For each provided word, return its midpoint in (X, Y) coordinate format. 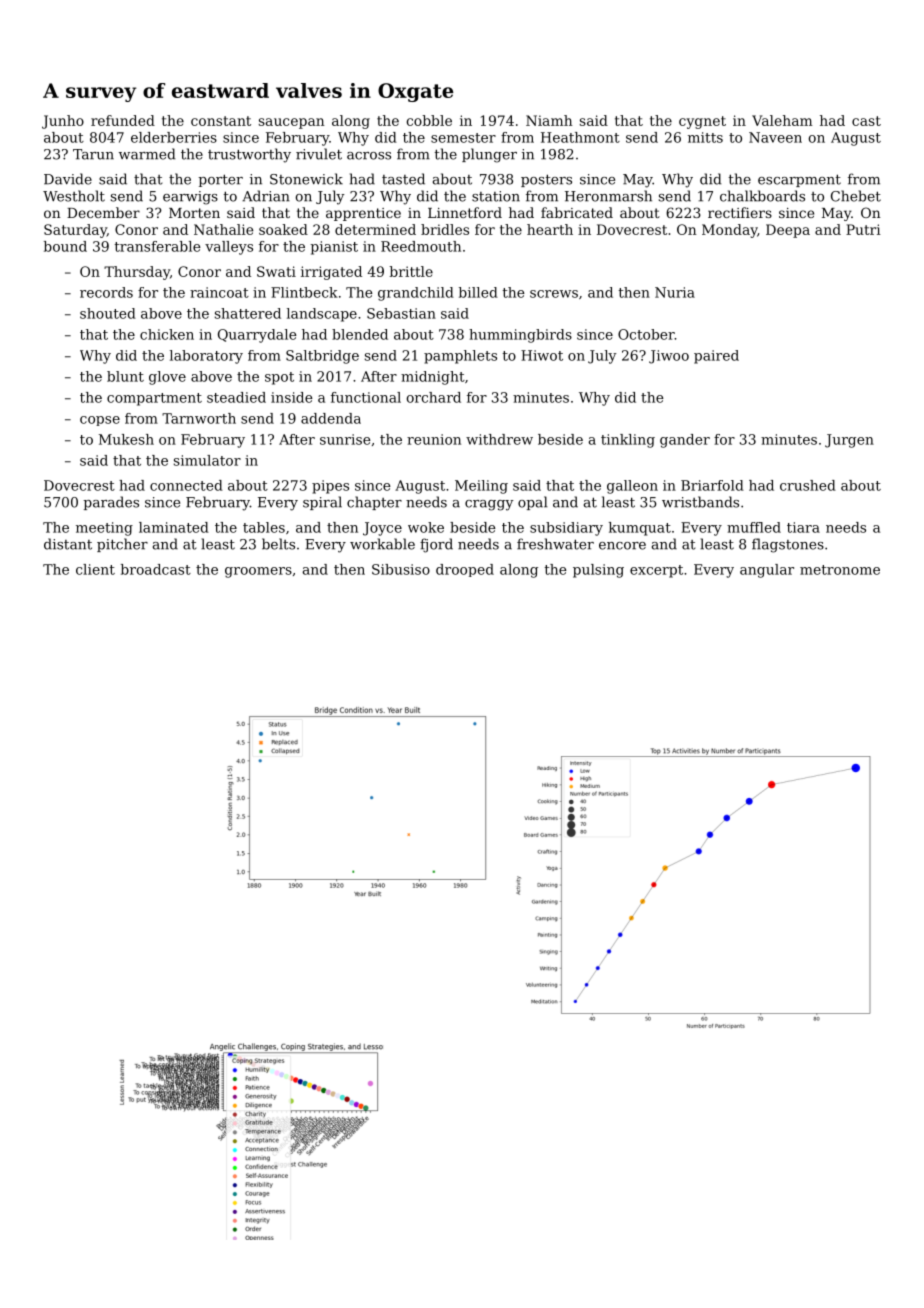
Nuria (675, 292)
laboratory (206, 357)
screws (554, 294)
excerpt (656, 571)
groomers (258, 572)
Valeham (782, 120)
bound (65, 246)
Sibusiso (401, 569)
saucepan (292, 123)
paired (716, 357)
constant (221, 121)
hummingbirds (520, 336)
